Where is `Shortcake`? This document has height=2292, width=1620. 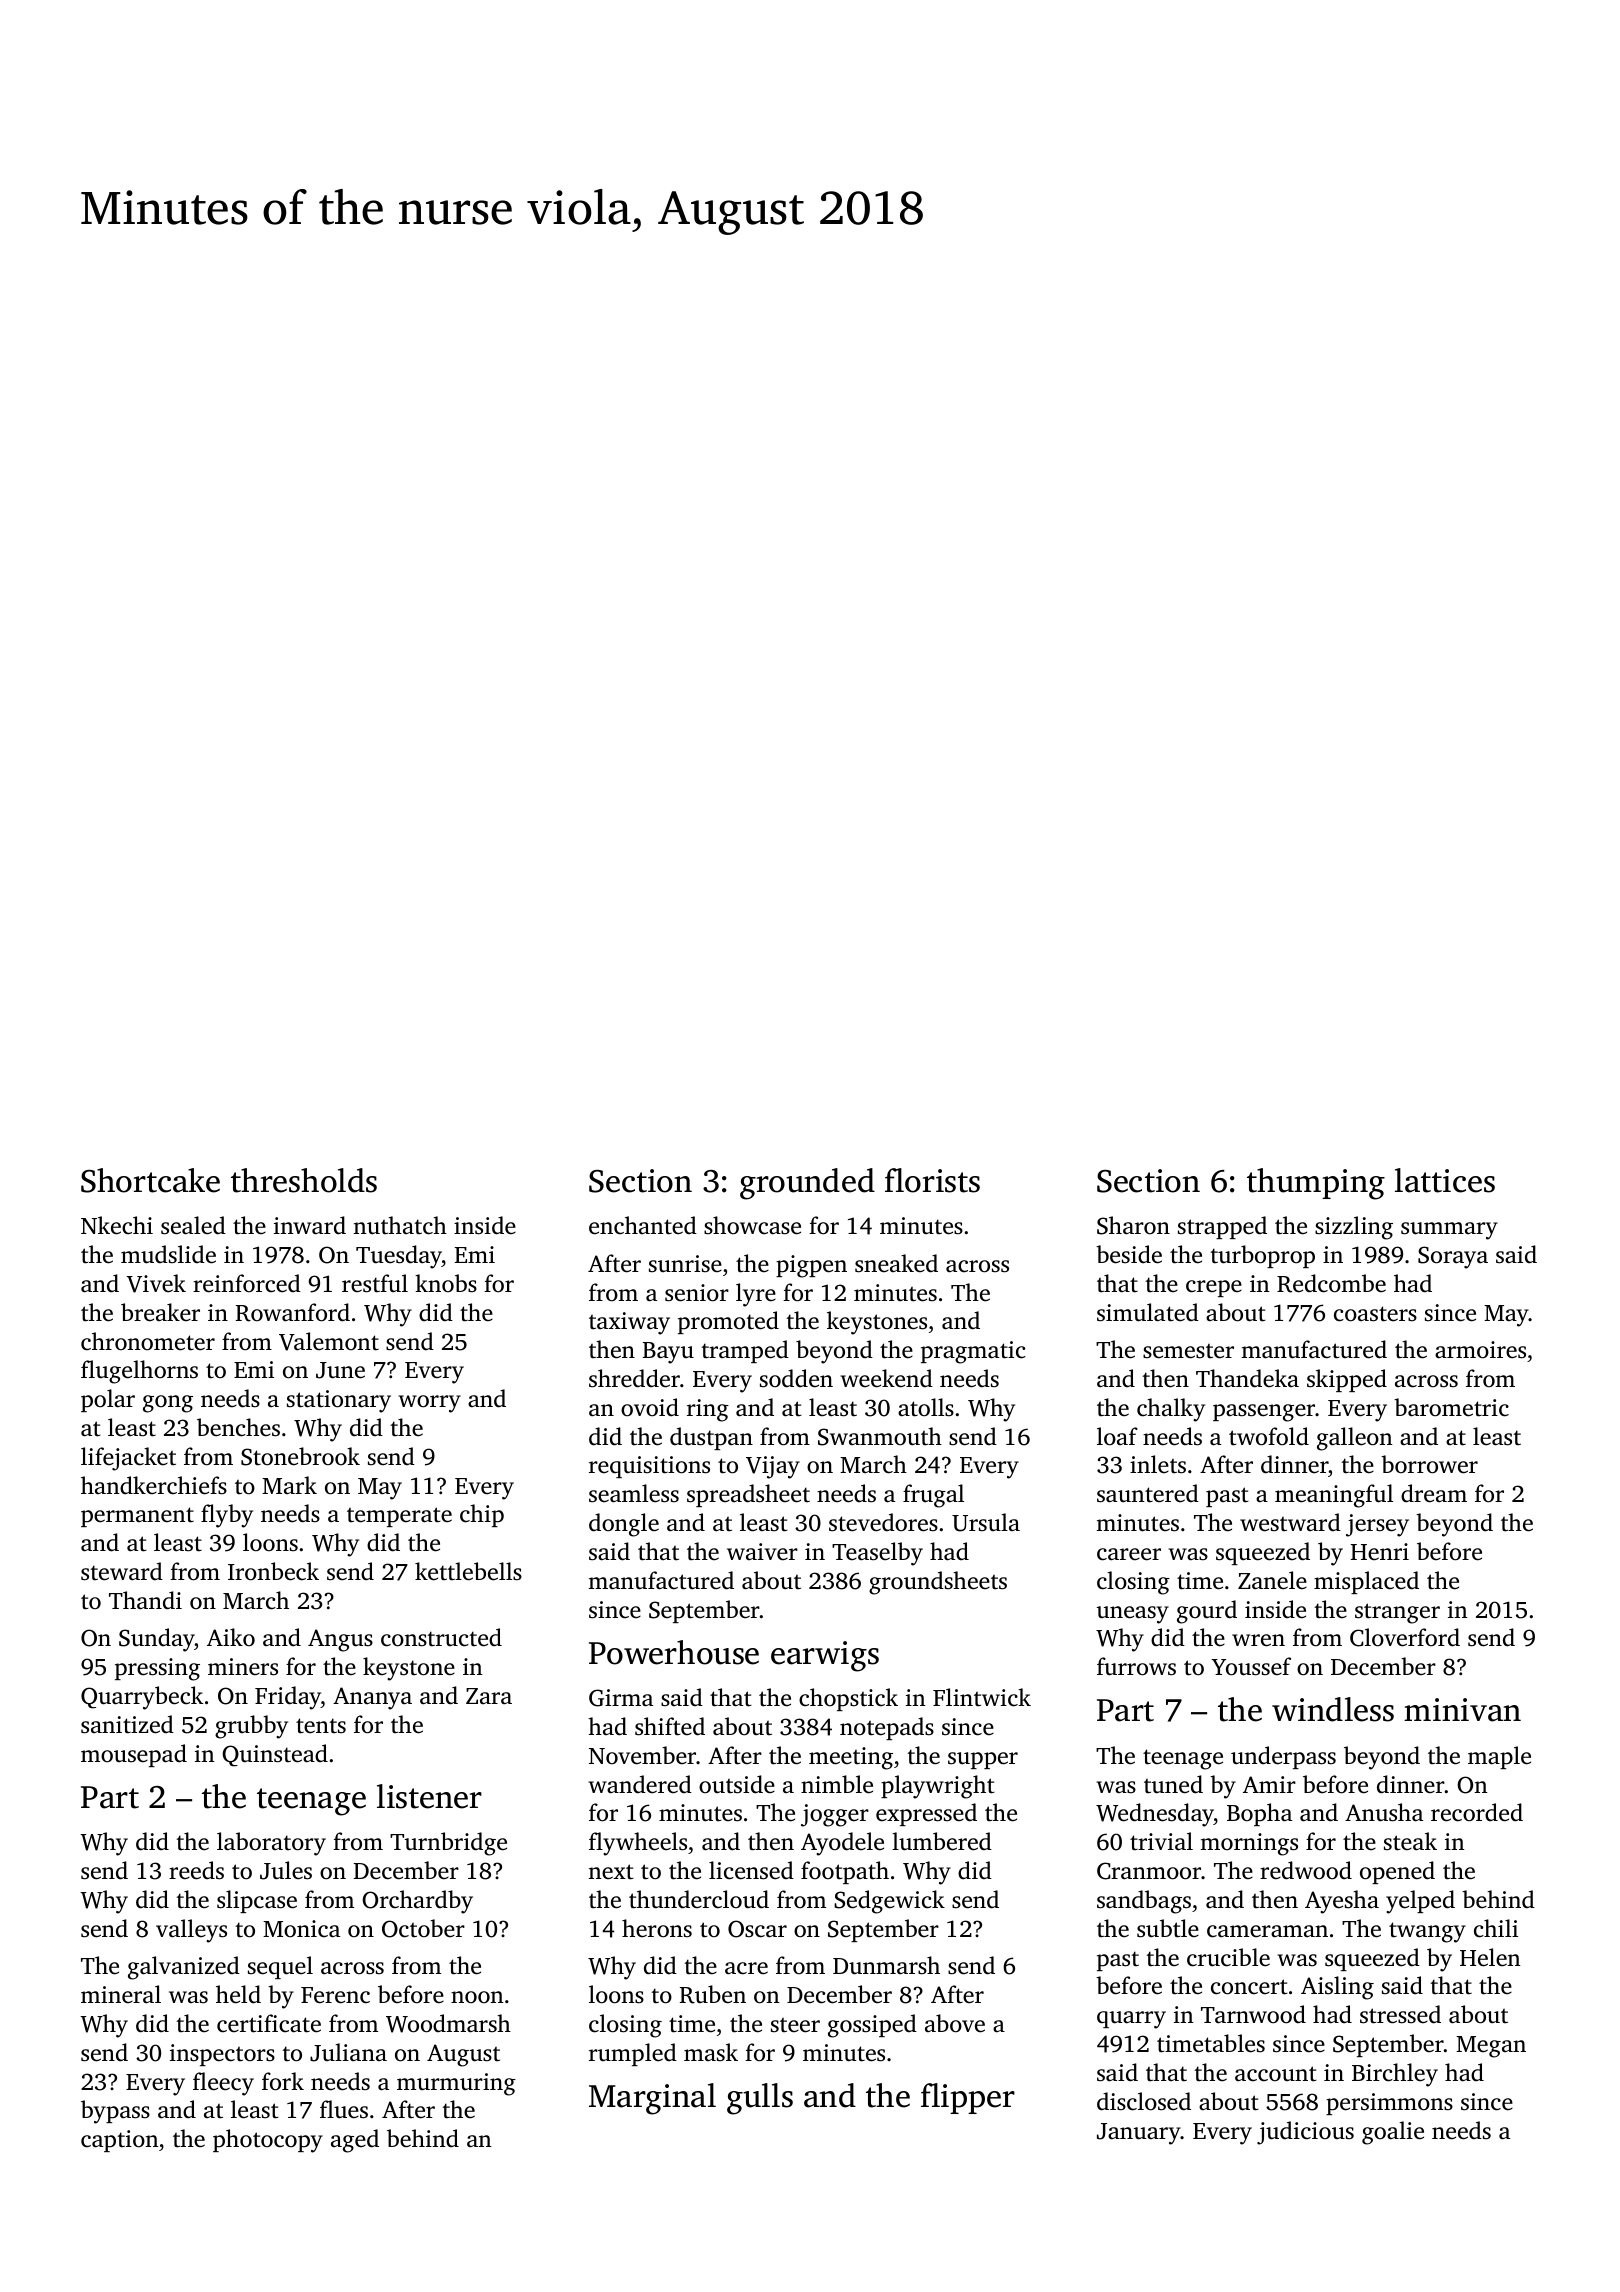
Shortcake is located at coordinates (150, 1180).
